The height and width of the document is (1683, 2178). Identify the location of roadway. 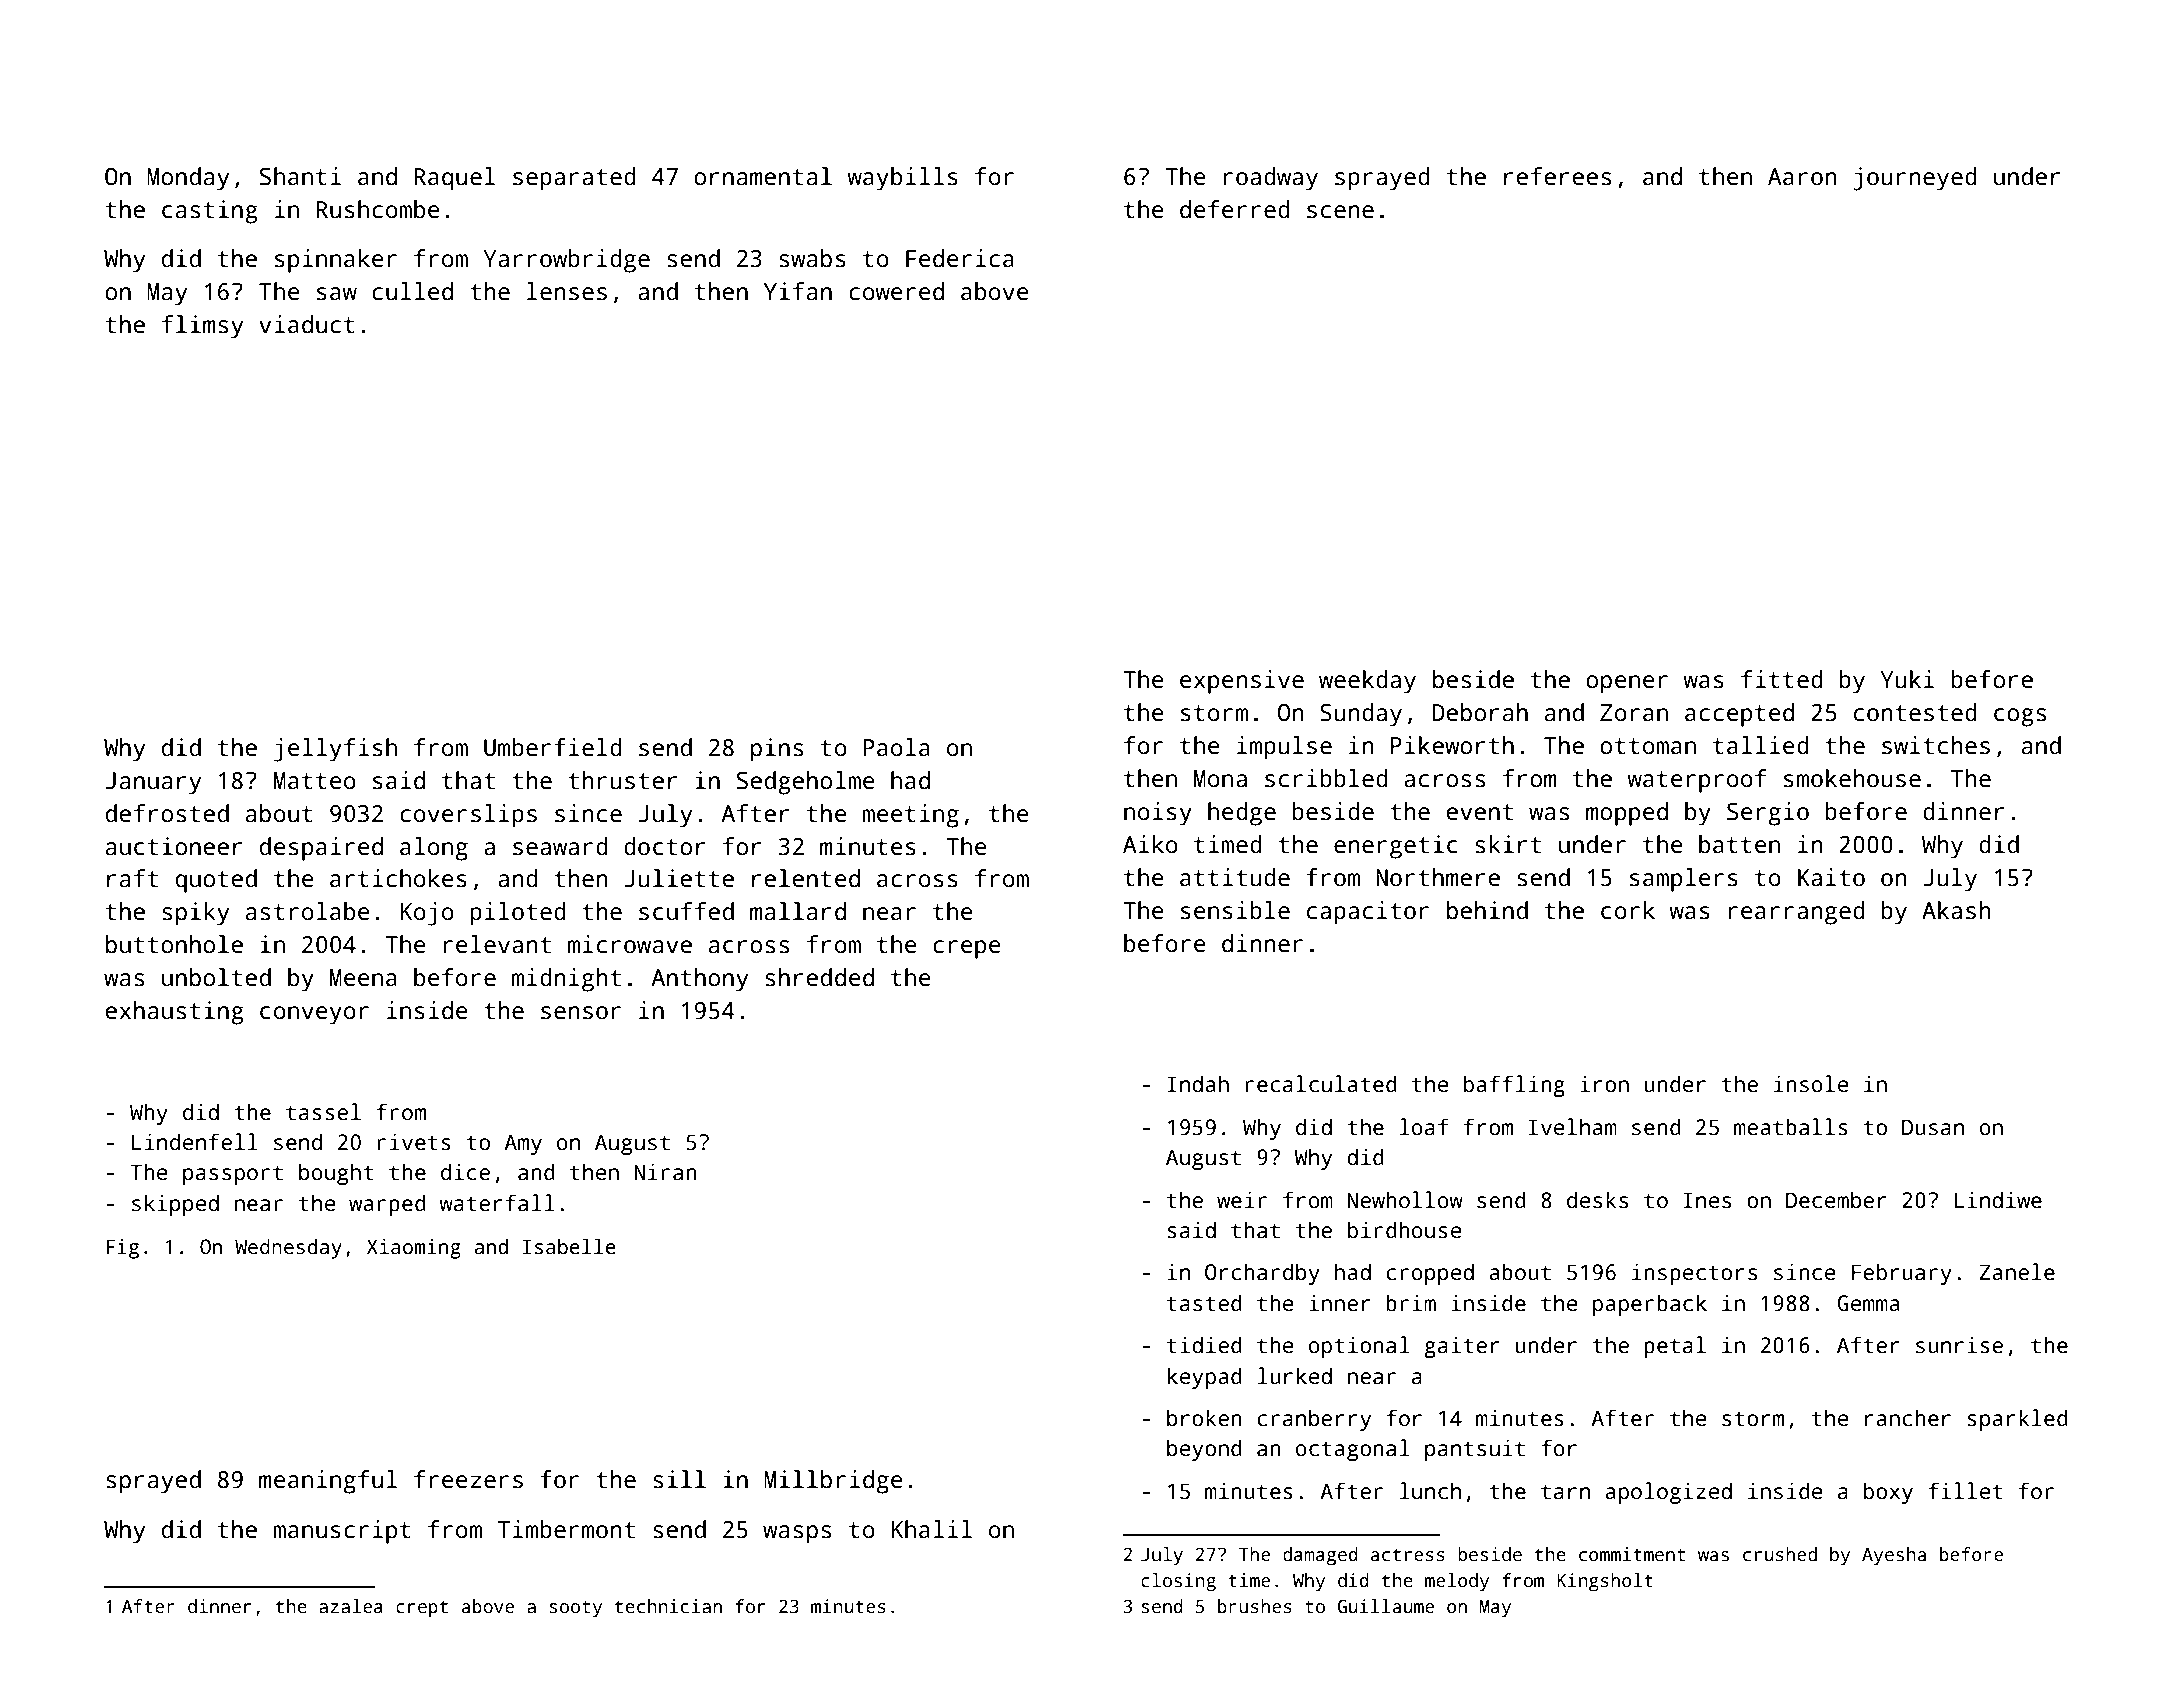
(1270, 179).
